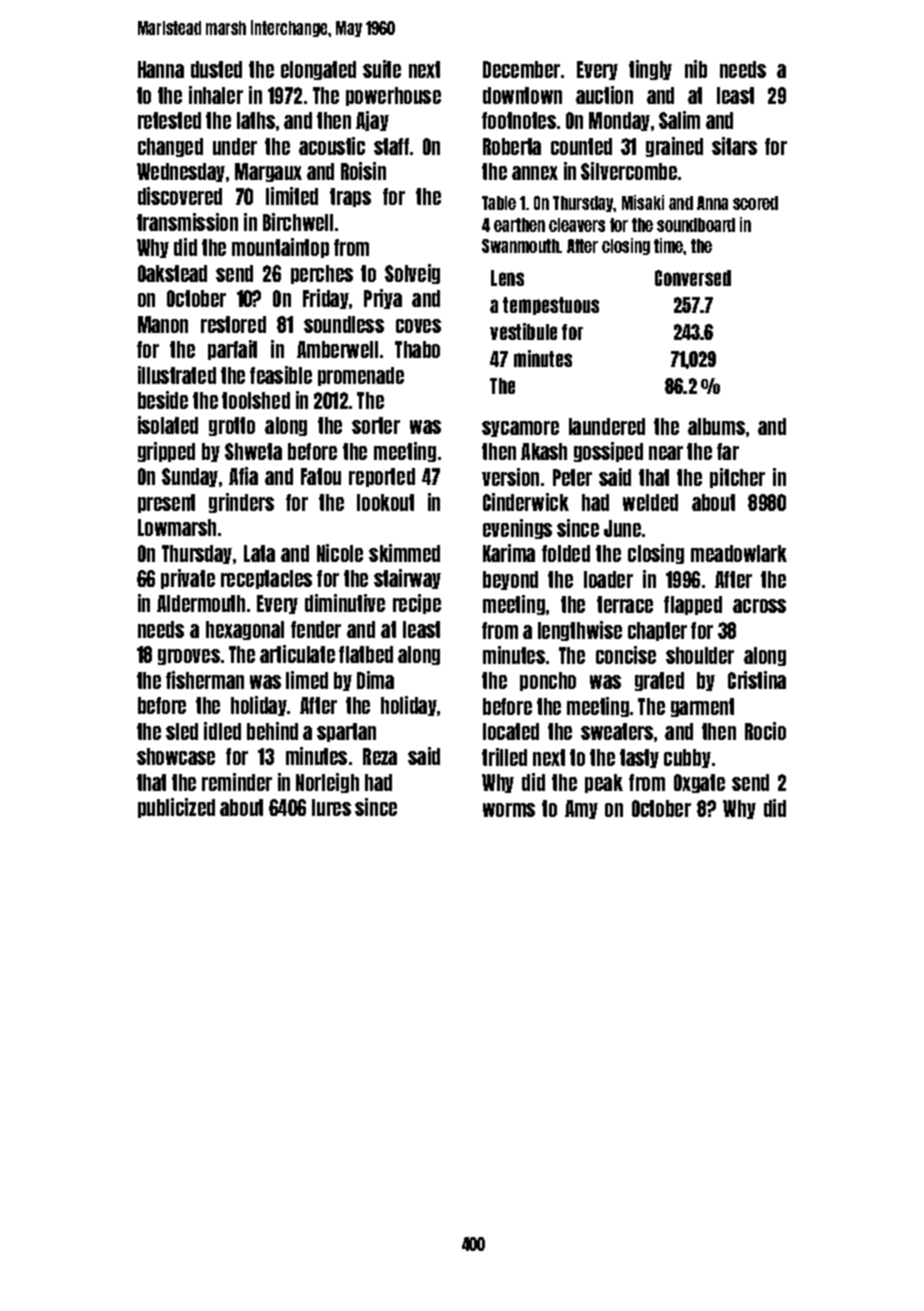  What do you see at coordinates (739, 553) in the screenshot?
I see `meadowlark` at bounding box center [739, 553].
